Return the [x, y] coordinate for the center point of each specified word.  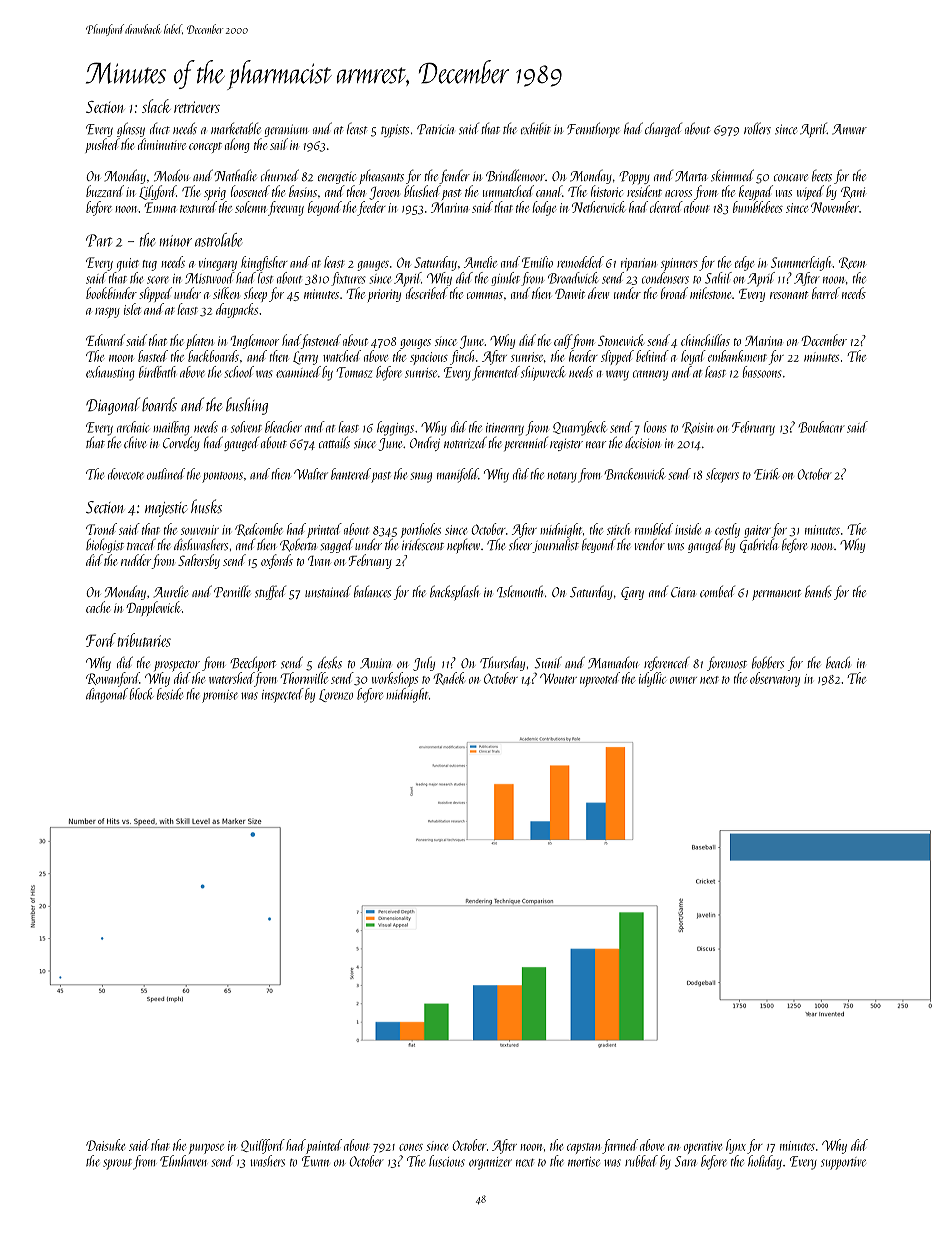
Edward [105, 340]
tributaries [144, 640]
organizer [490, 1163]
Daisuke [105, 1145]
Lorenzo [336, 695]
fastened [321, 341]
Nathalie [236, 175]
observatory [775, 679]
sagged [337, 546]
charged [663, 129]
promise [220, 696]
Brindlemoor [515, 175]
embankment [737, 356]
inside [688, 529]
